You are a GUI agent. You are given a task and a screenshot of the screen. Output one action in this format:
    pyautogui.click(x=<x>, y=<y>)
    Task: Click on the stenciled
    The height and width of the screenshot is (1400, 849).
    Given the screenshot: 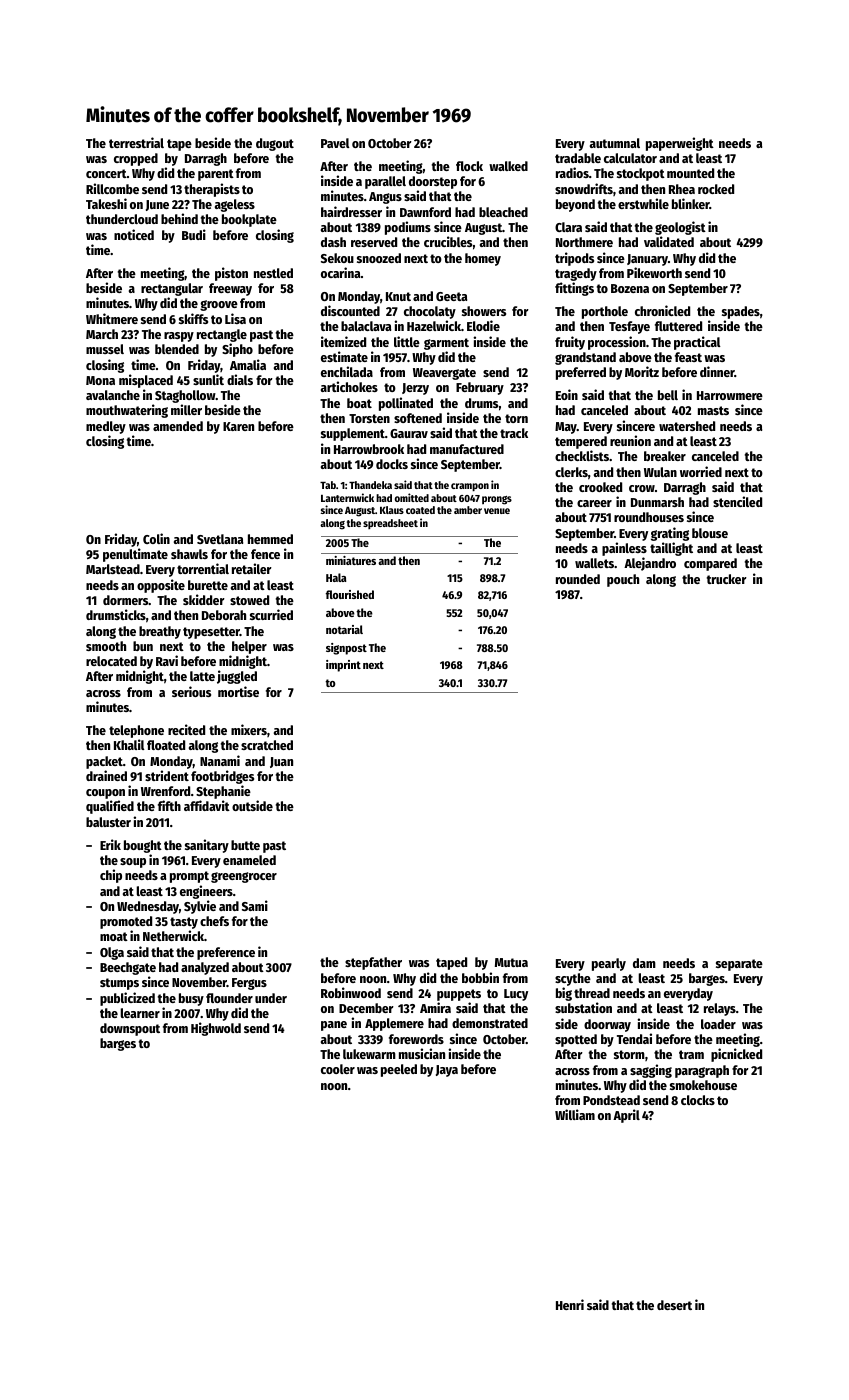 What is the action you would take?
    pyautogui.click(x=737, y=501)
